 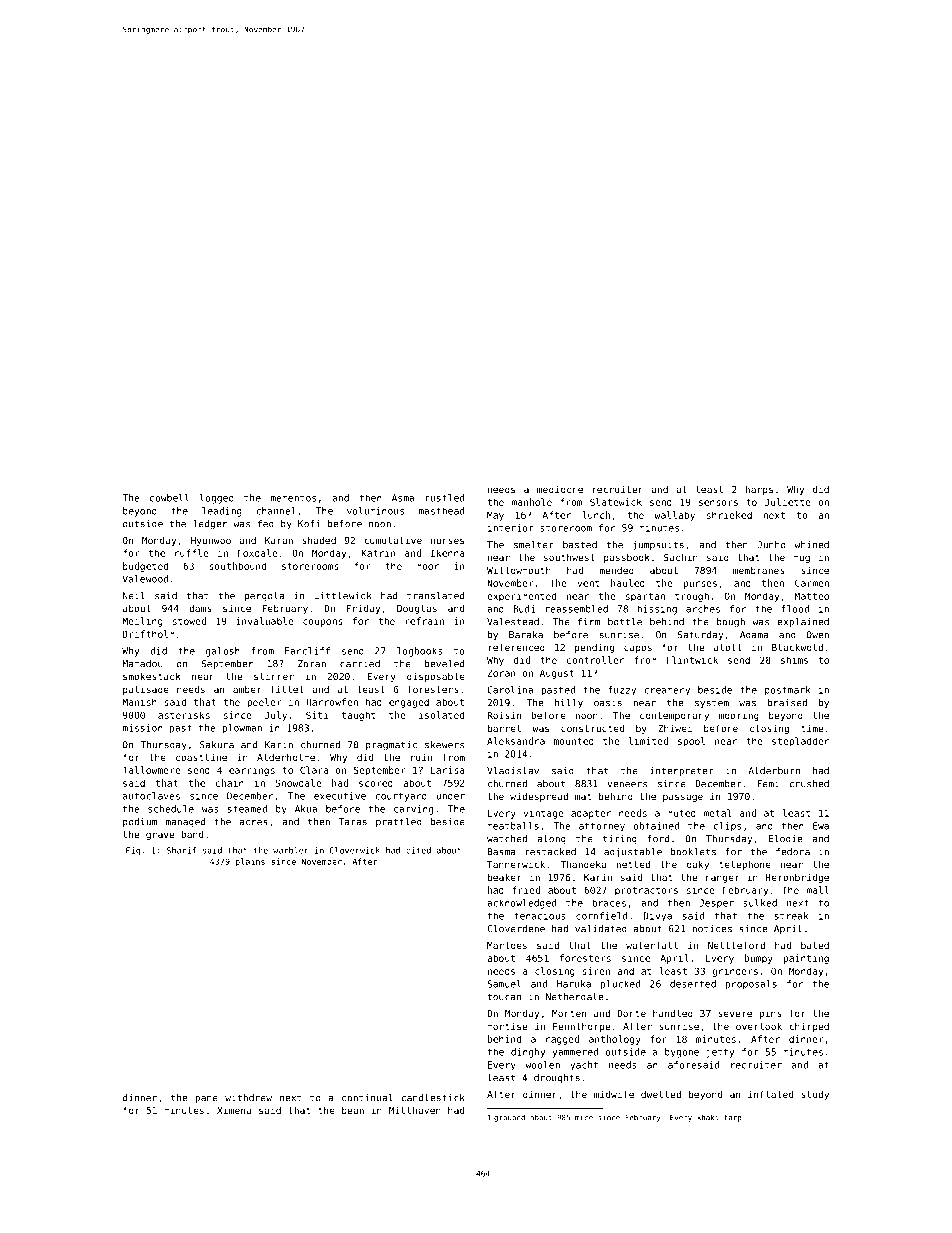 What do you see at coordinates (355, 850) in the page?
I see `Cloverwick` at bounding box center [355, 850].
